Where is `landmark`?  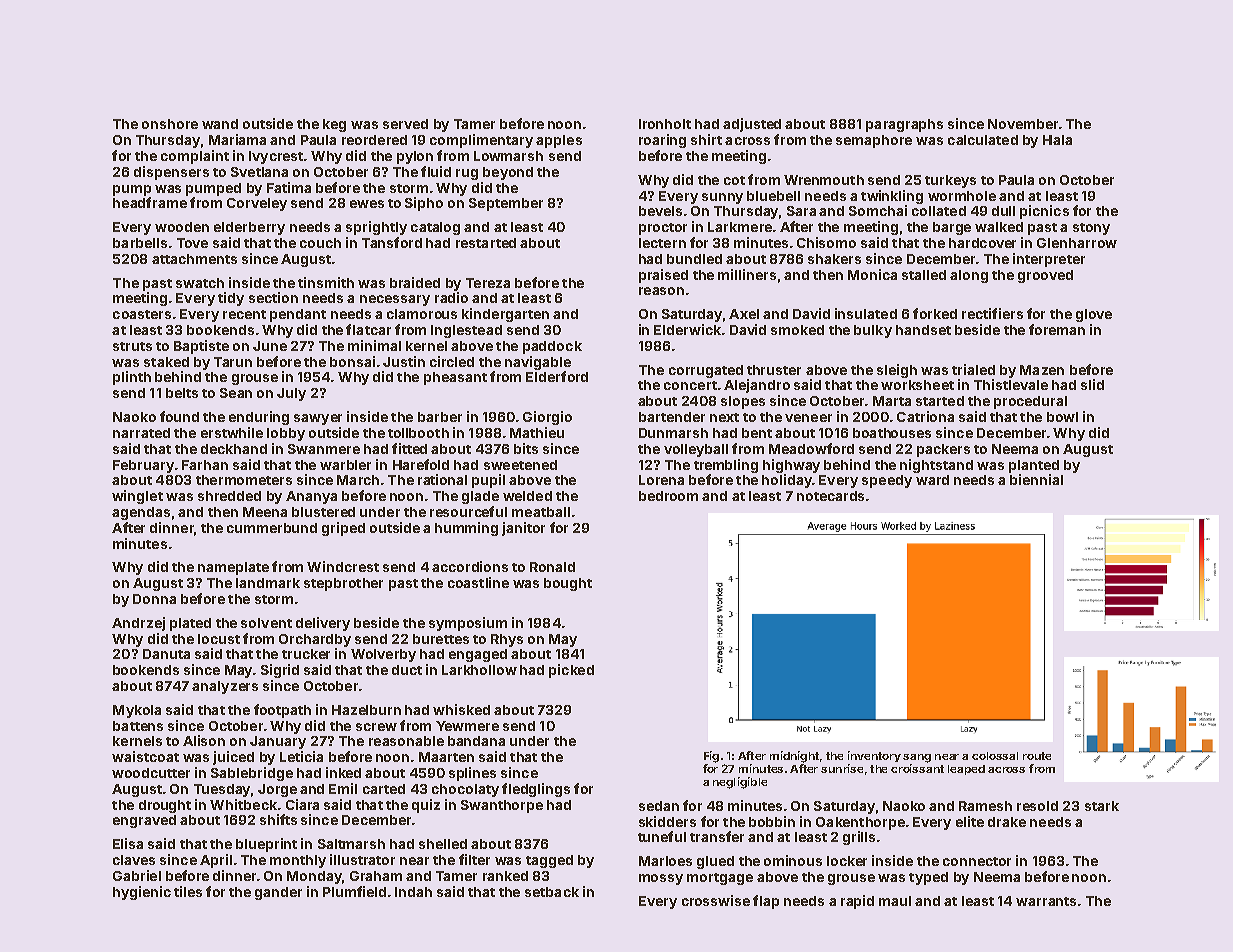 landmark is located at coordinates (268, 583).
